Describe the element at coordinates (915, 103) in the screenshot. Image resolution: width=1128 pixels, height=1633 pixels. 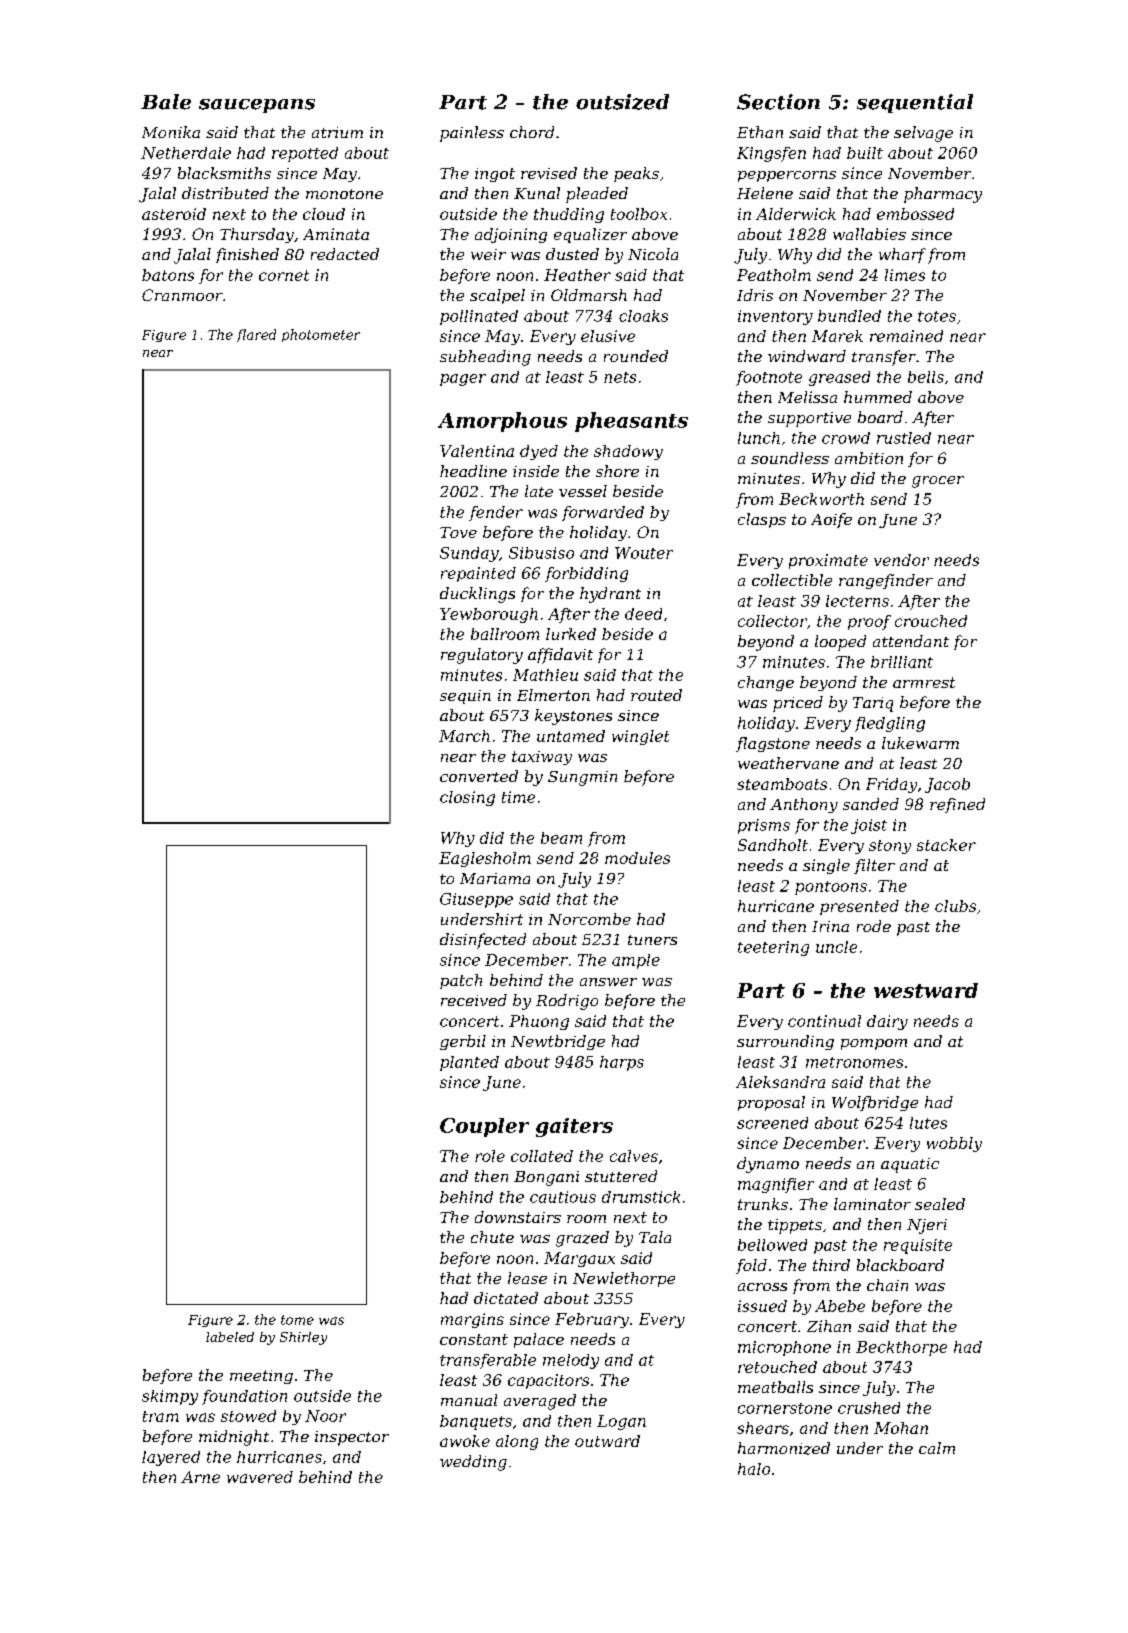
I see `sequential` at that location.
